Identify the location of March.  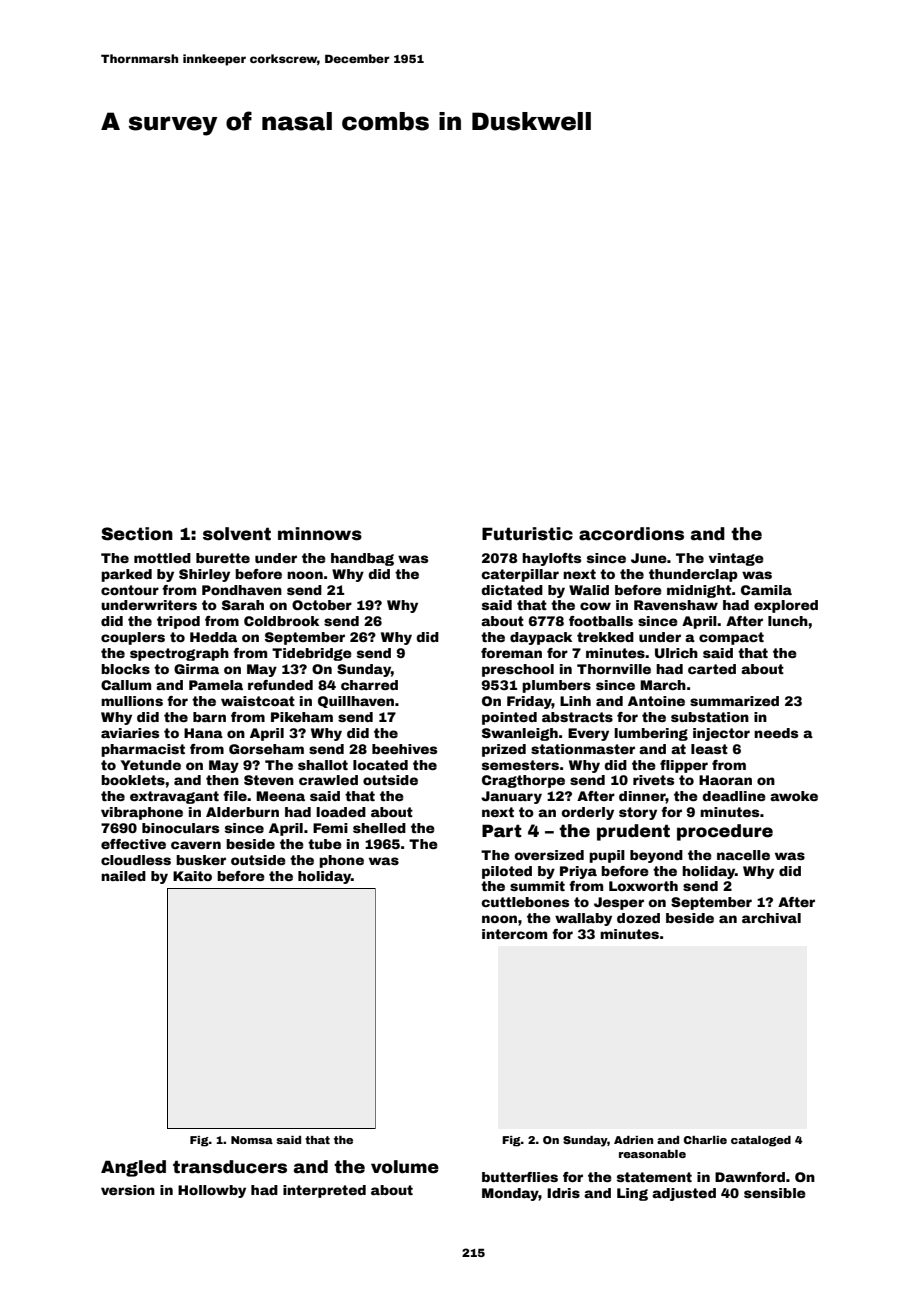
(663, 685).
